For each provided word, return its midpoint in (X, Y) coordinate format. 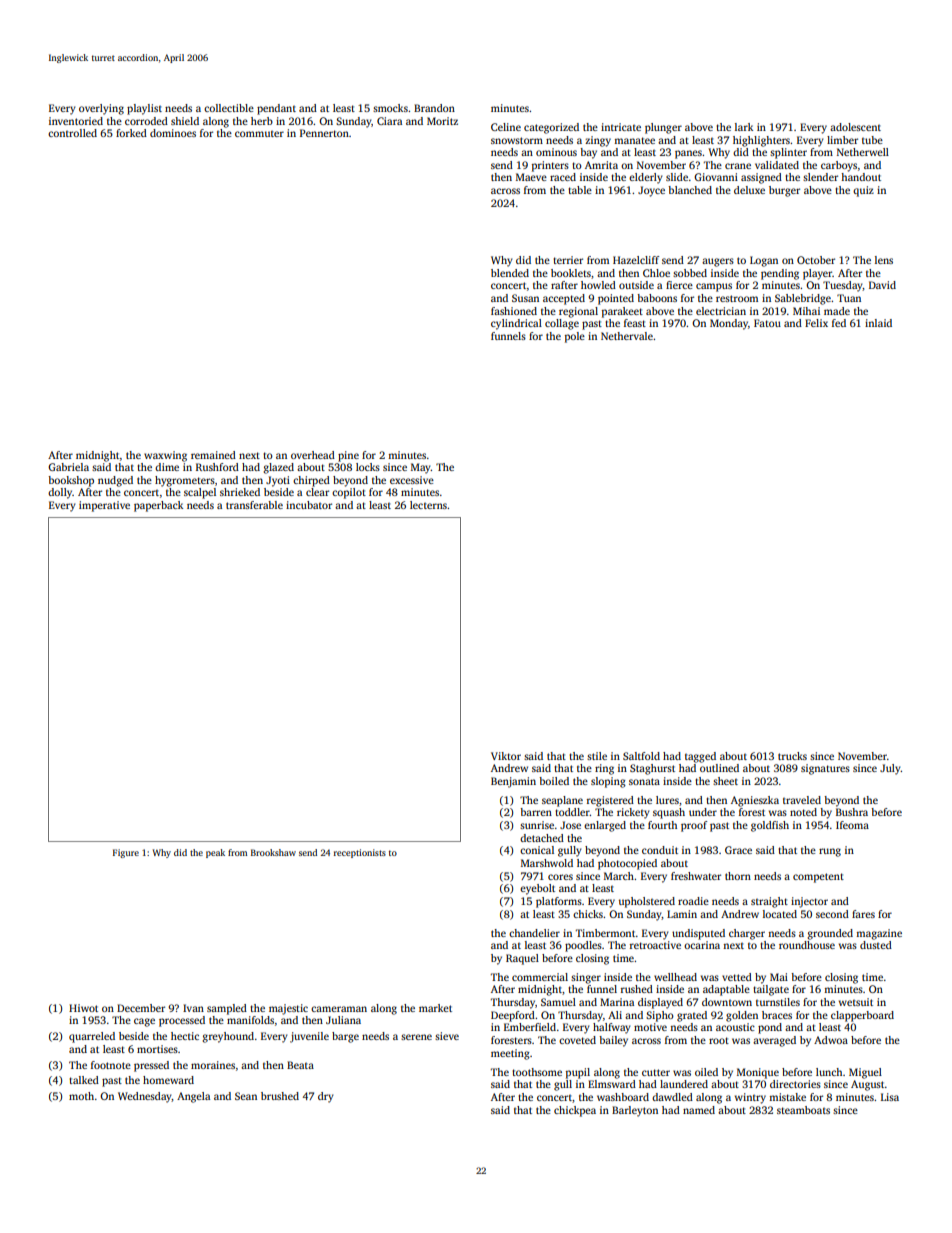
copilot (349, 493)
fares (863, 914)
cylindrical (516, 324)
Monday (729, 324)
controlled (72, 133)
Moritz (442, 121)
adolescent (855, 127)
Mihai (806, 311)
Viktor (506, 756)
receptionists (360, 853)
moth (81, 1096)
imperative (104, 506)
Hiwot (83, 1008)
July (890, 769)
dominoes (173, 133)
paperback (158, 506)
